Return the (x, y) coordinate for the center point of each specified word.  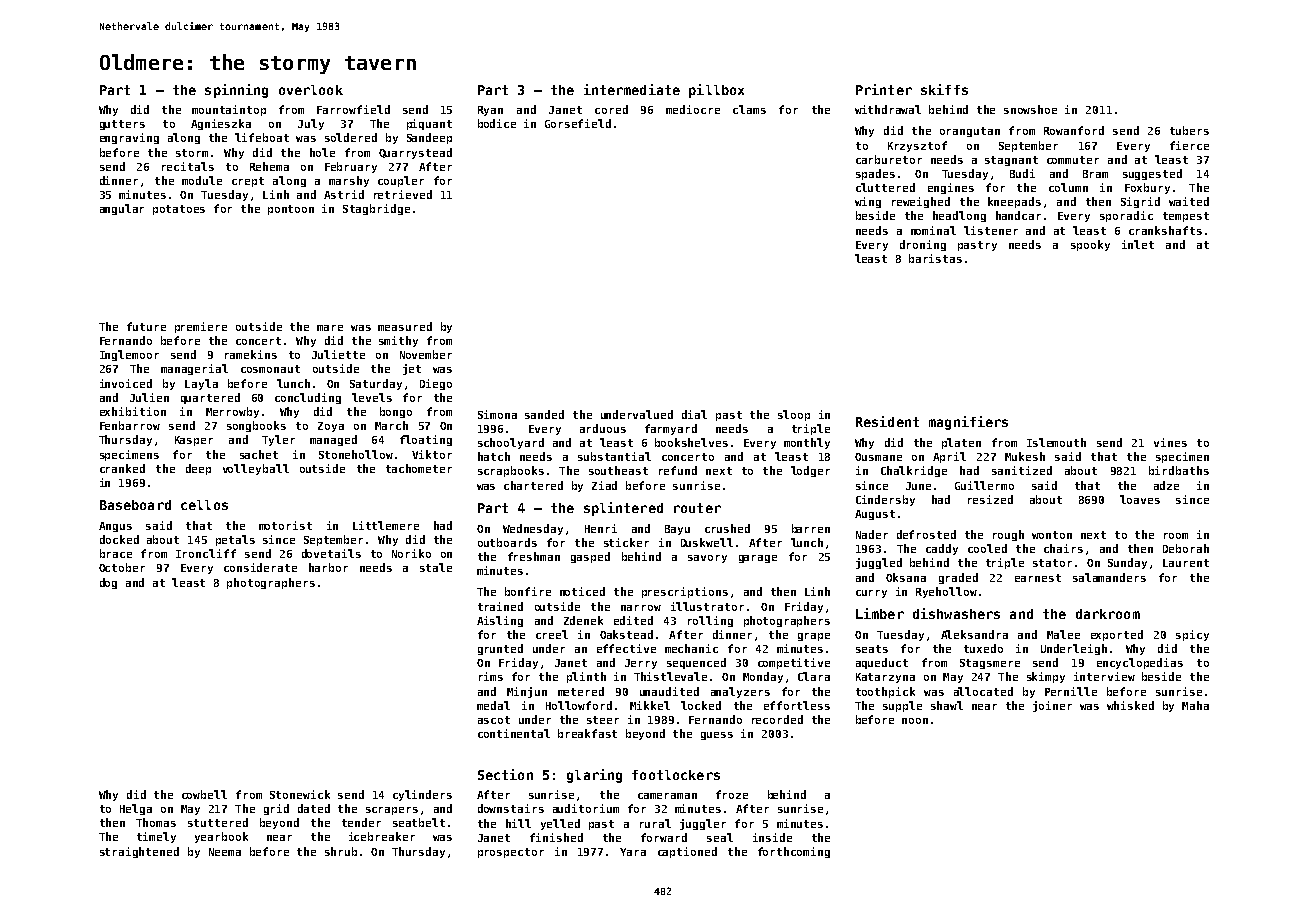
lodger (810, 471)
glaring (594, 776)
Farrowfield (353, 109)
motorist (285, 525)
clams (749, 109)
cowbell (204, 794)
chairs (1063, 548)
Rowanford (1074, 130)
